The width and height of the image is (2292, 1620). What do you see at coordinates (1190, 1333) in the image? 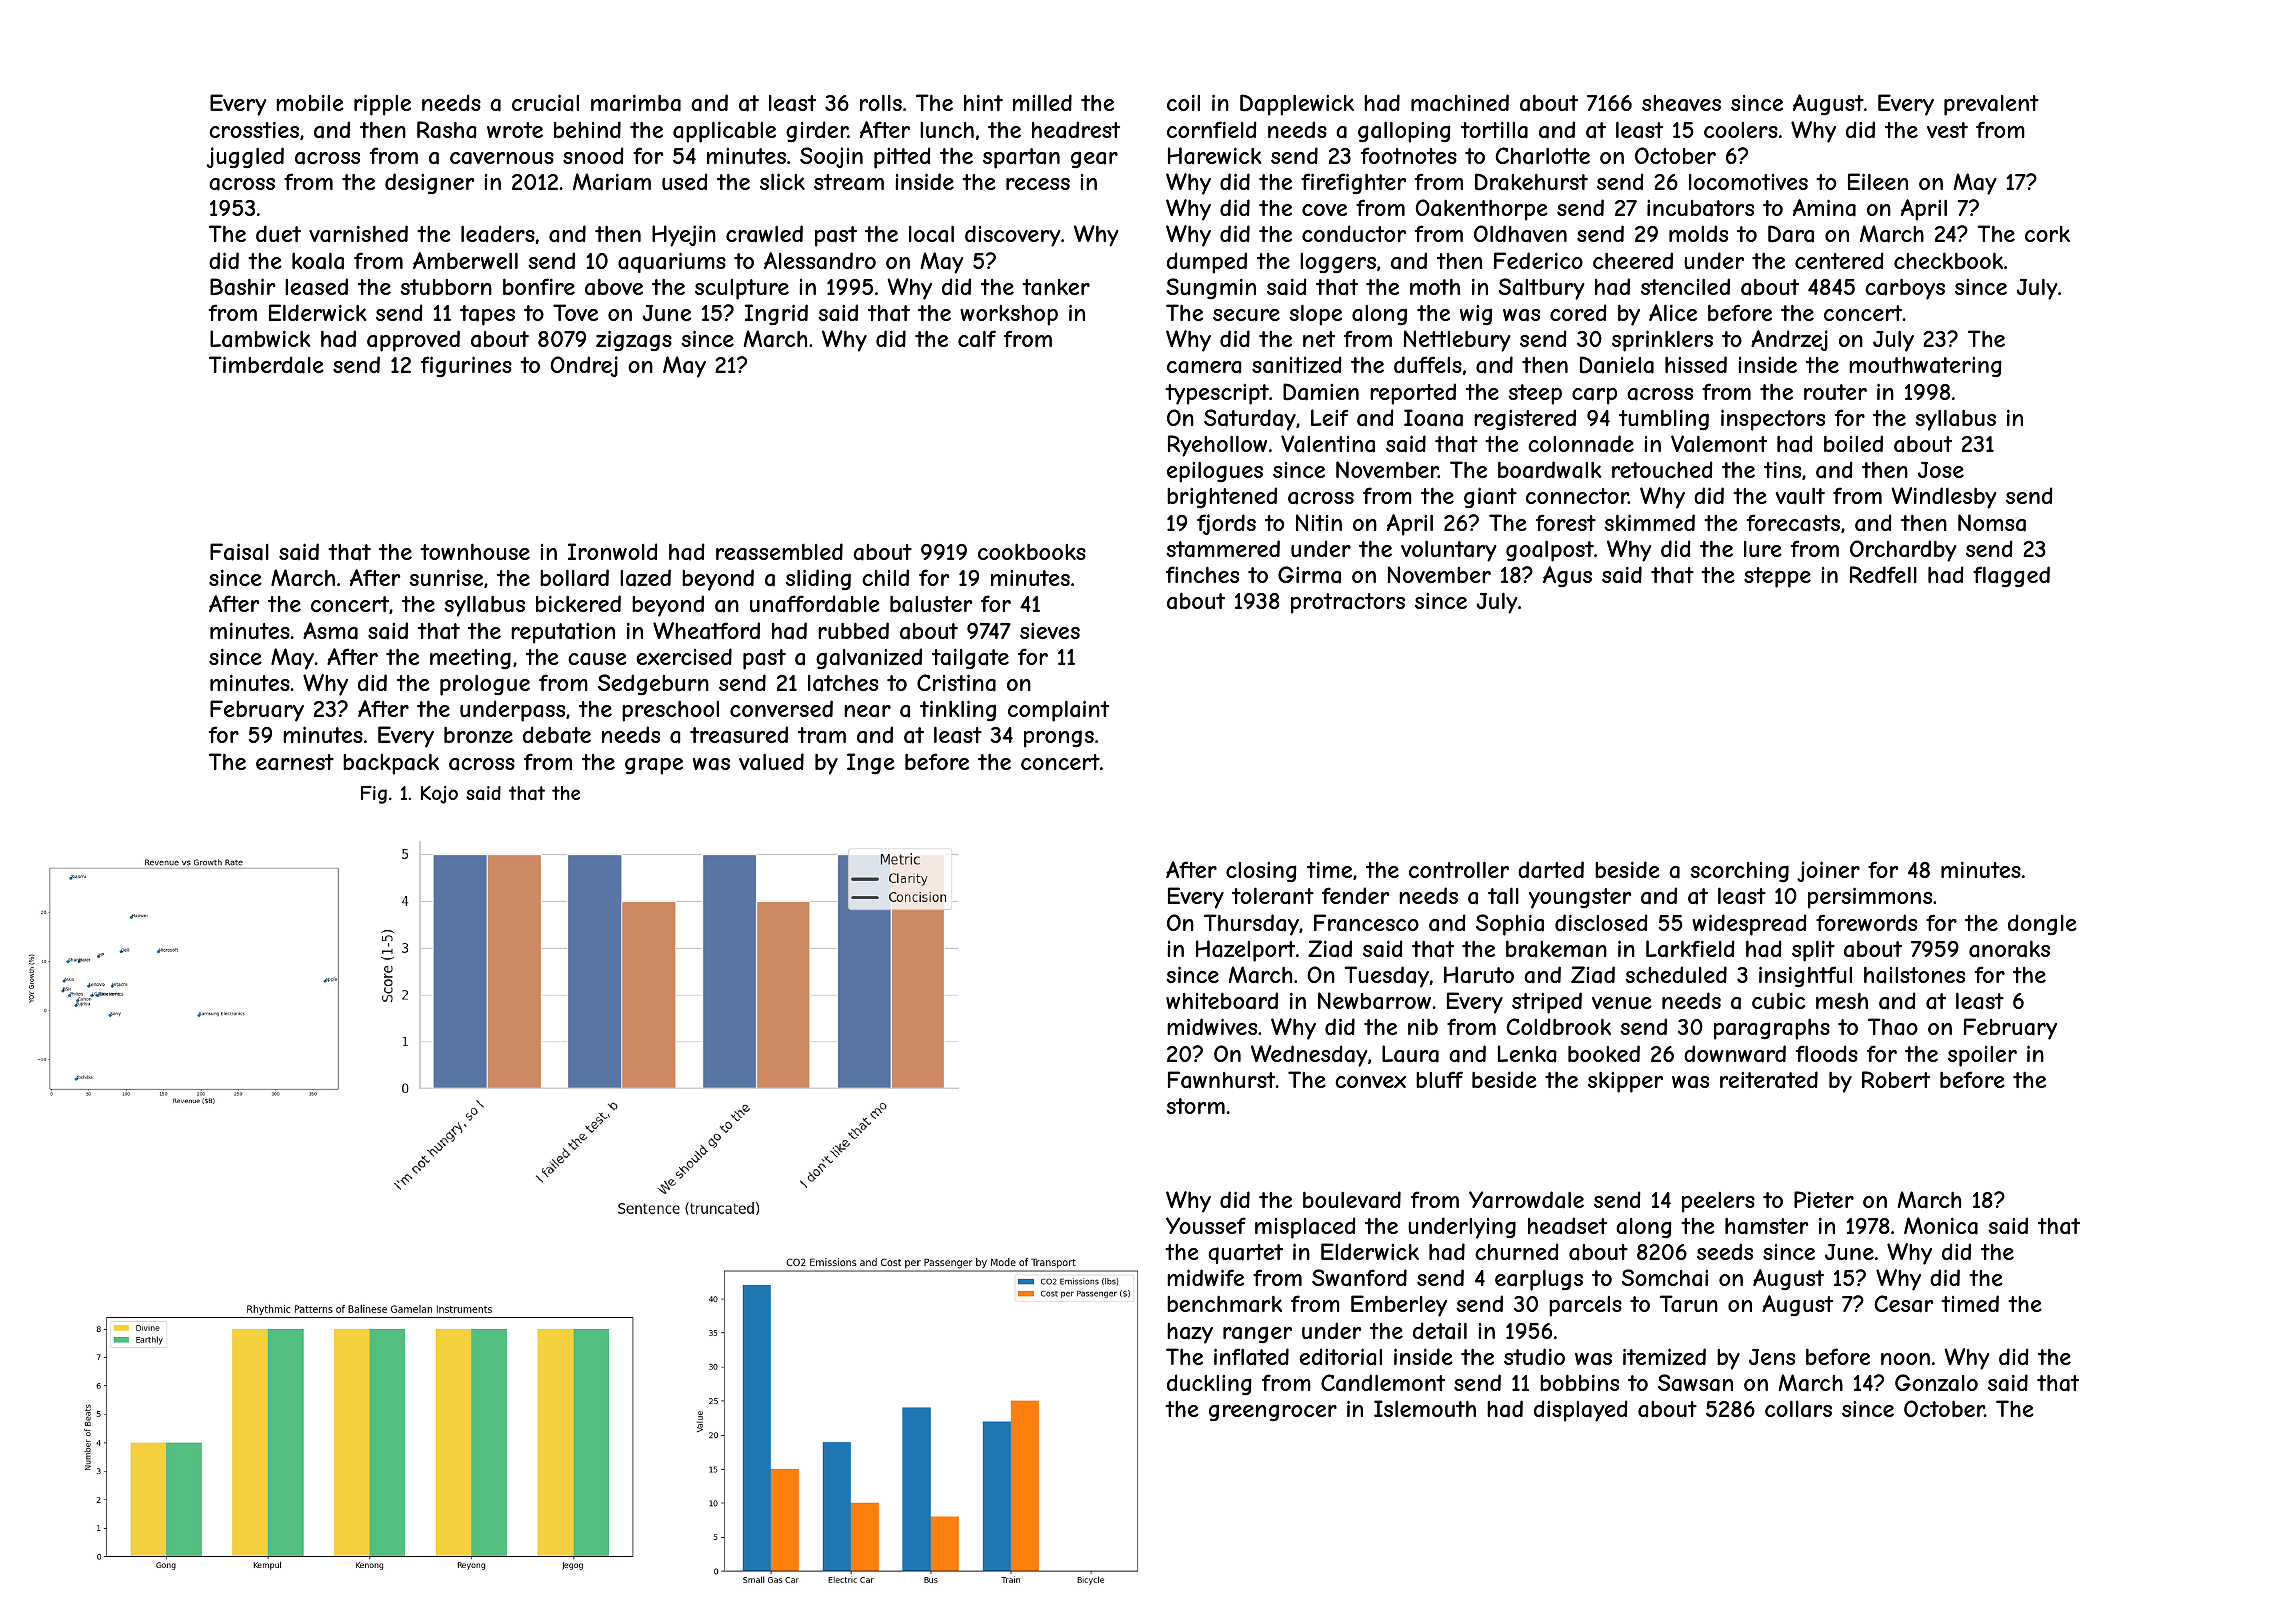
I see `hazy` at bounding box center [1190, 1333].
